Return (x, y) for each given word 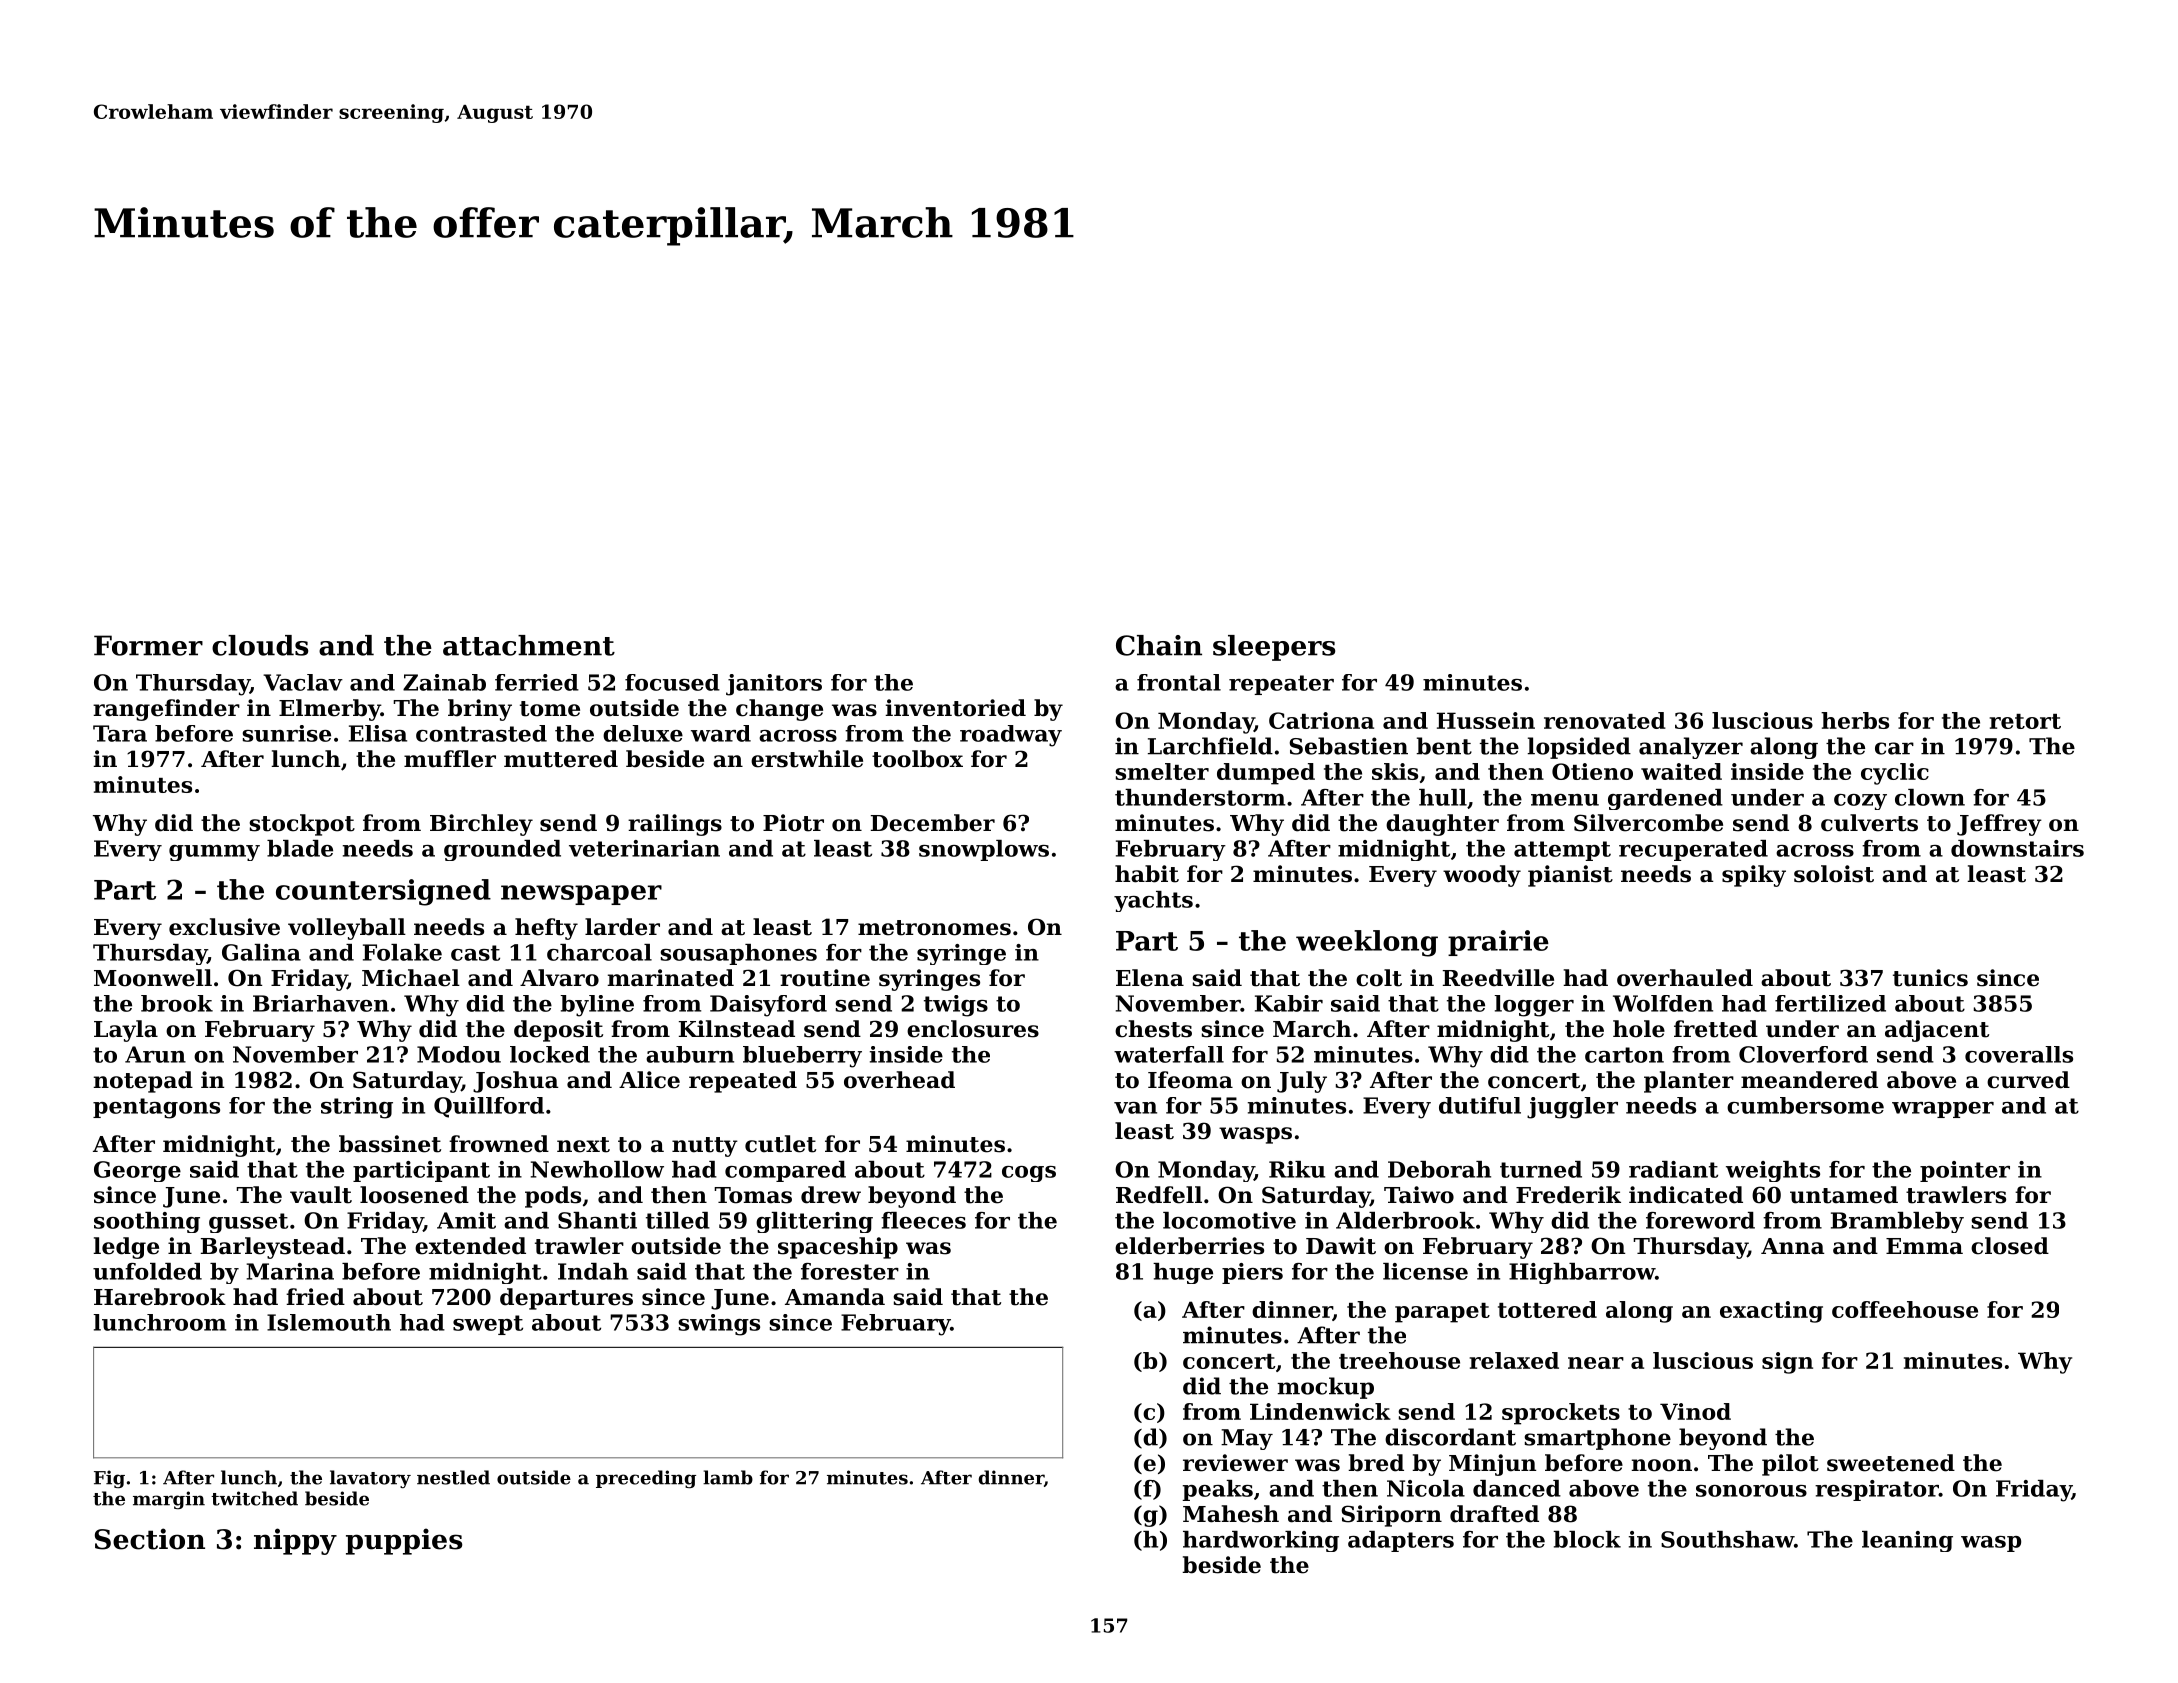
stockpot (302, 825)
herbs (1855, 720)
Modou (459, 1054)
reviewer (1235, 1463)
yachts (1153, 901)
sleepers (1274, 648)
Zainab (444, 682)
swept (488, 1325)
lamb (728, 1477)
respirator (1877, 1490)
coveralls (2019, 1054)
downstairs (2017, 848)
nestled (453, 1477)
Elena (1150, 978)
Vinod (1695, 1411)
